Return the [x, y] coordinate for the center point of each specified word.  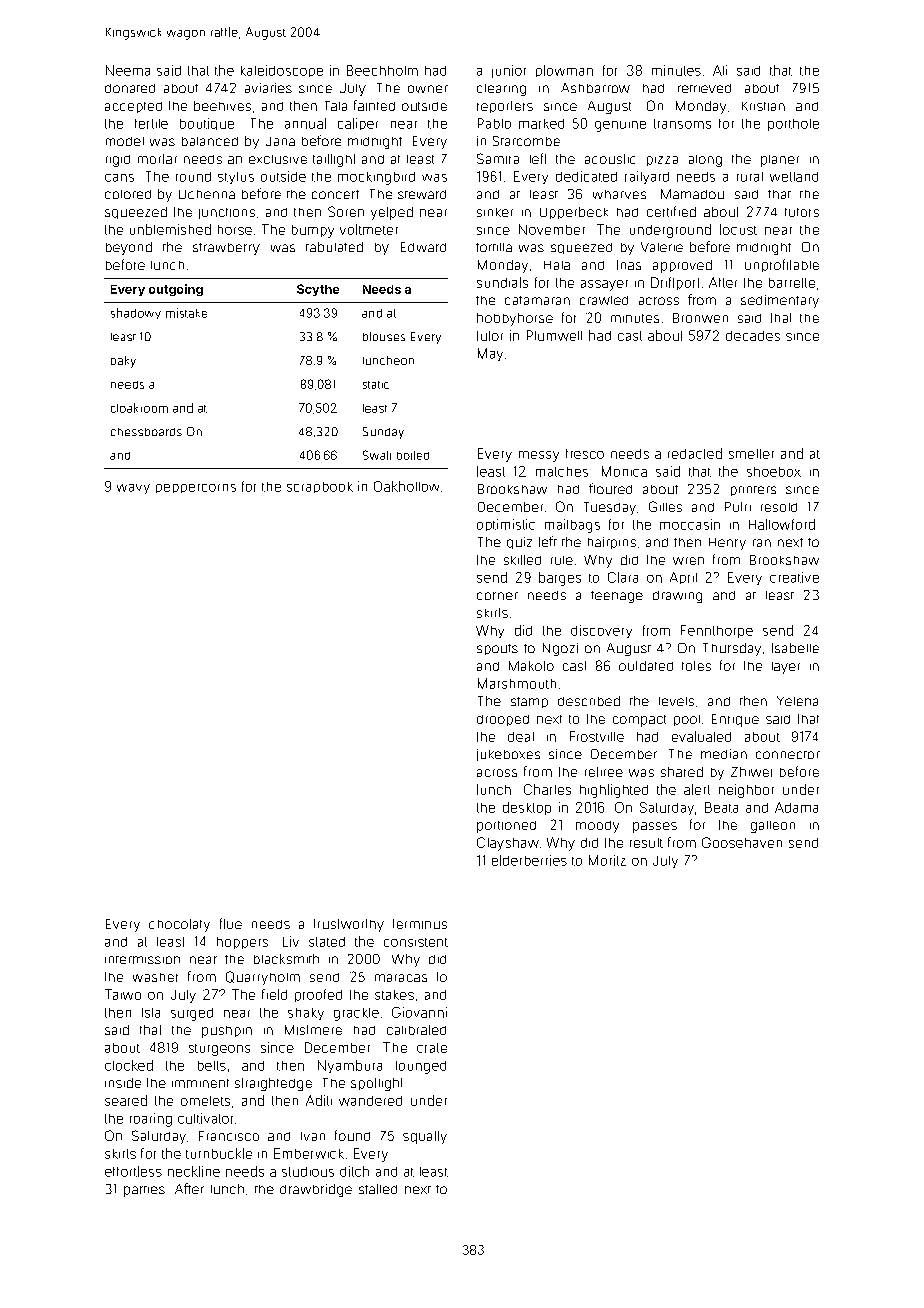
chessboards [146, 432]
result [646, 843]
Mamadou [692, 194]
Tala [336, 106]
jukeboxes [508, 755]
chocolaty [179, 925]
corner [497, 596]
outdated [646, 666]
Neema [128, 70]
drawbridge [316, 1190]
